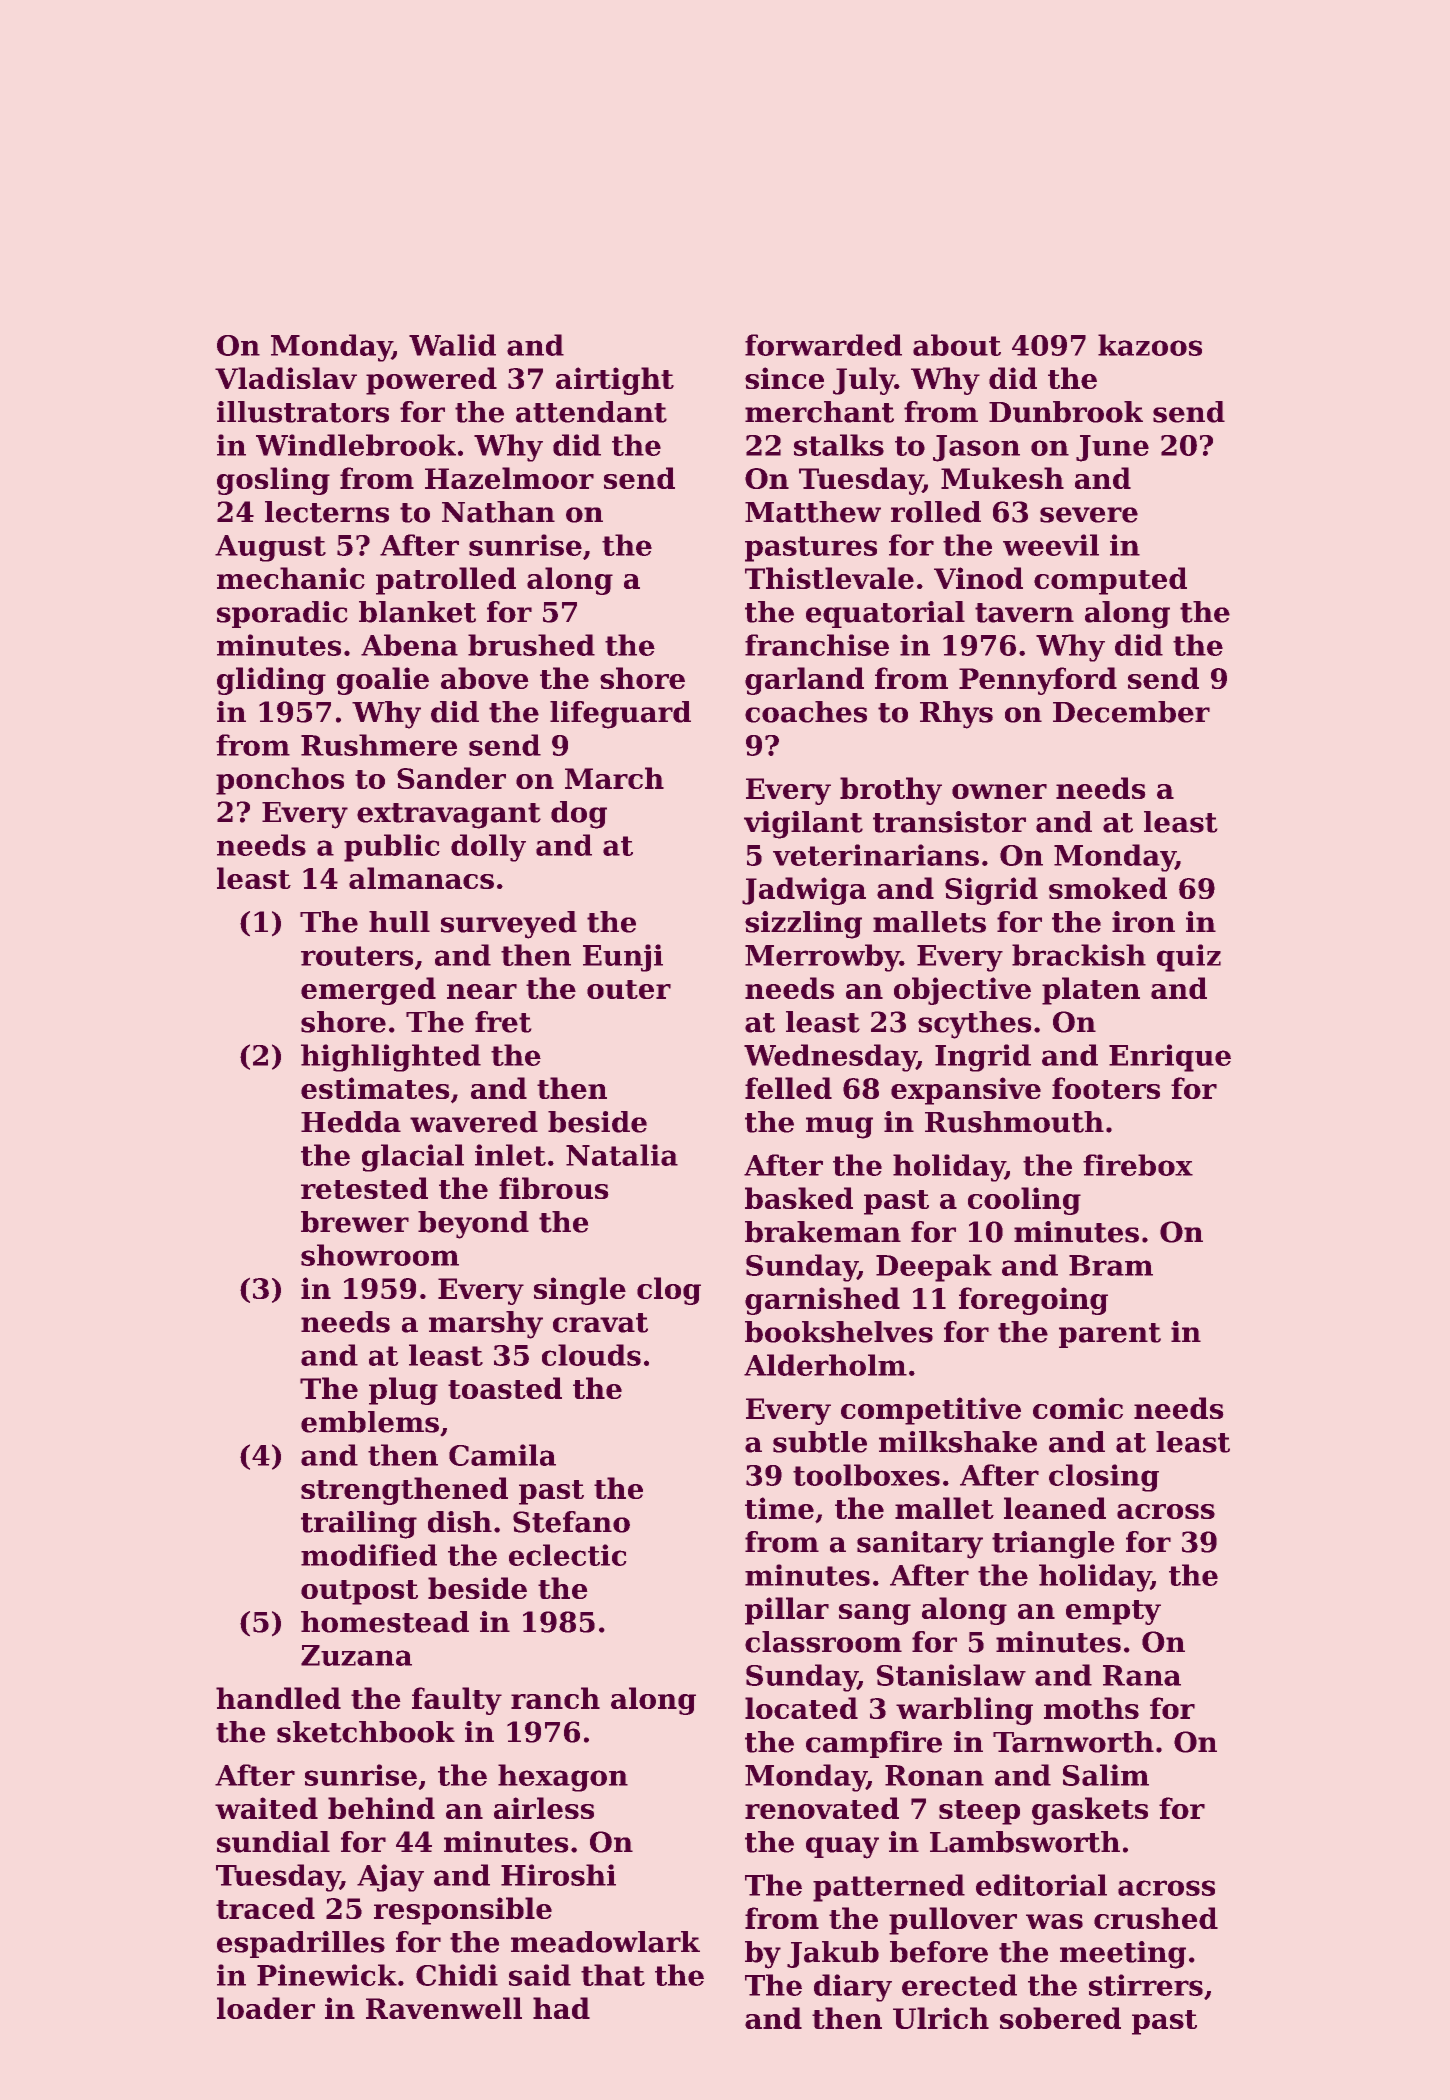 This image has height=2100, width=1450. What do you see at coordinates (1110, 581) in the image?
I see `computed` at bounding box center [1110, 581].
